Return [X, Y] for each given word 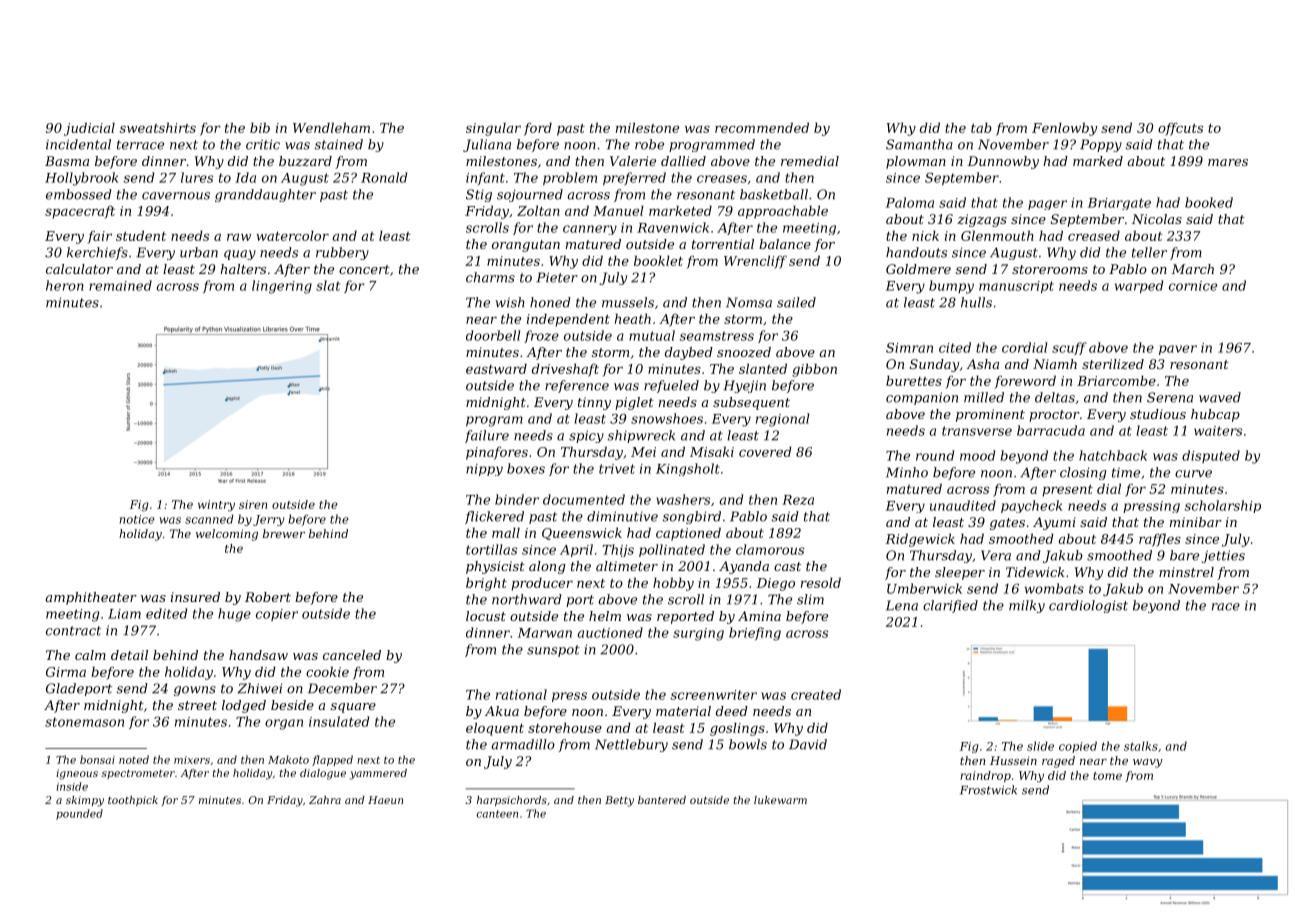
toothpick [133, 801]
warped [1139, 287]
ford [538, 129]
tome [1107, 776]
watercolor [292, 235]
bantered [662, 800]
